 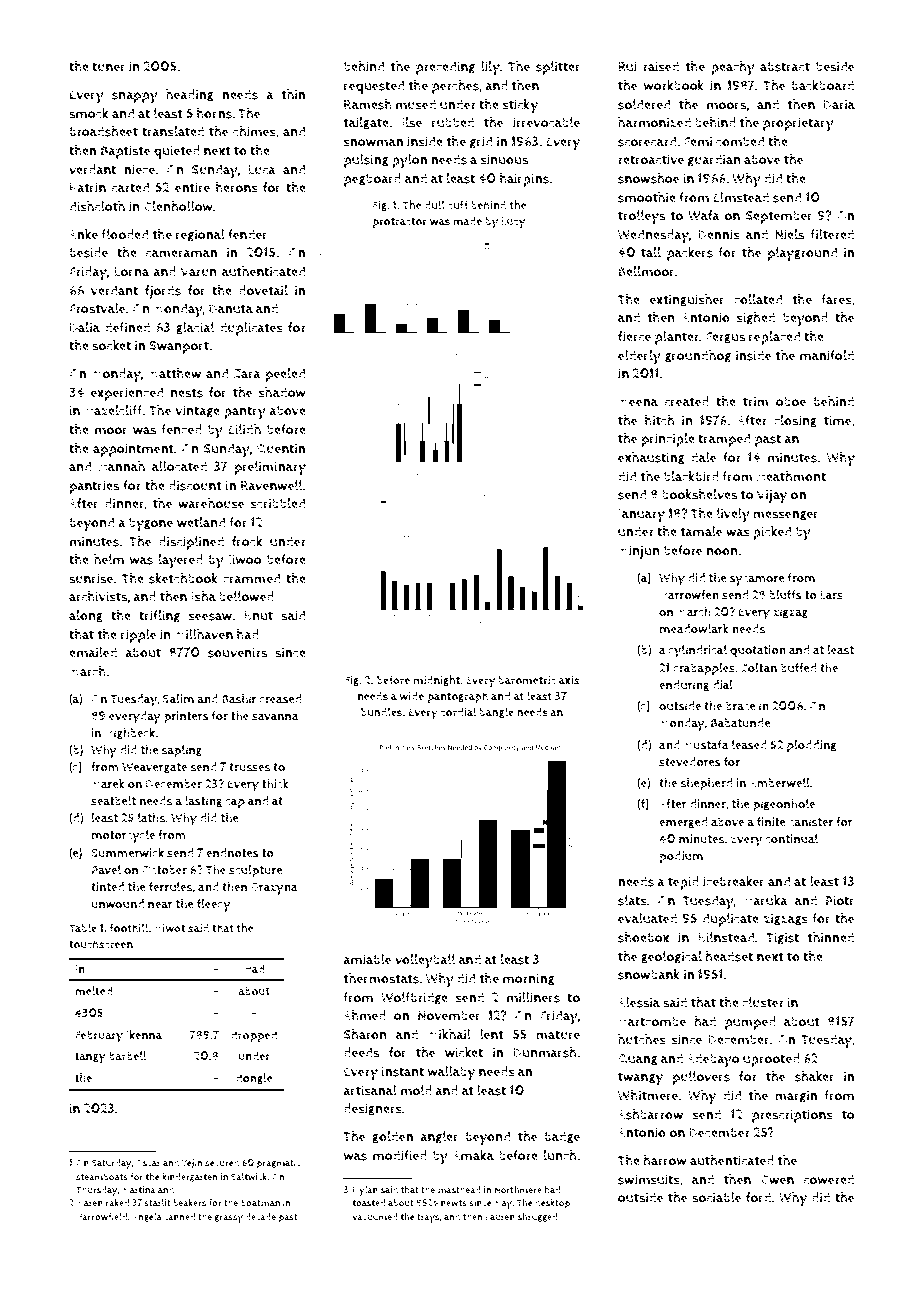 I want to click on bellowed, so click(x=246, y=596).
